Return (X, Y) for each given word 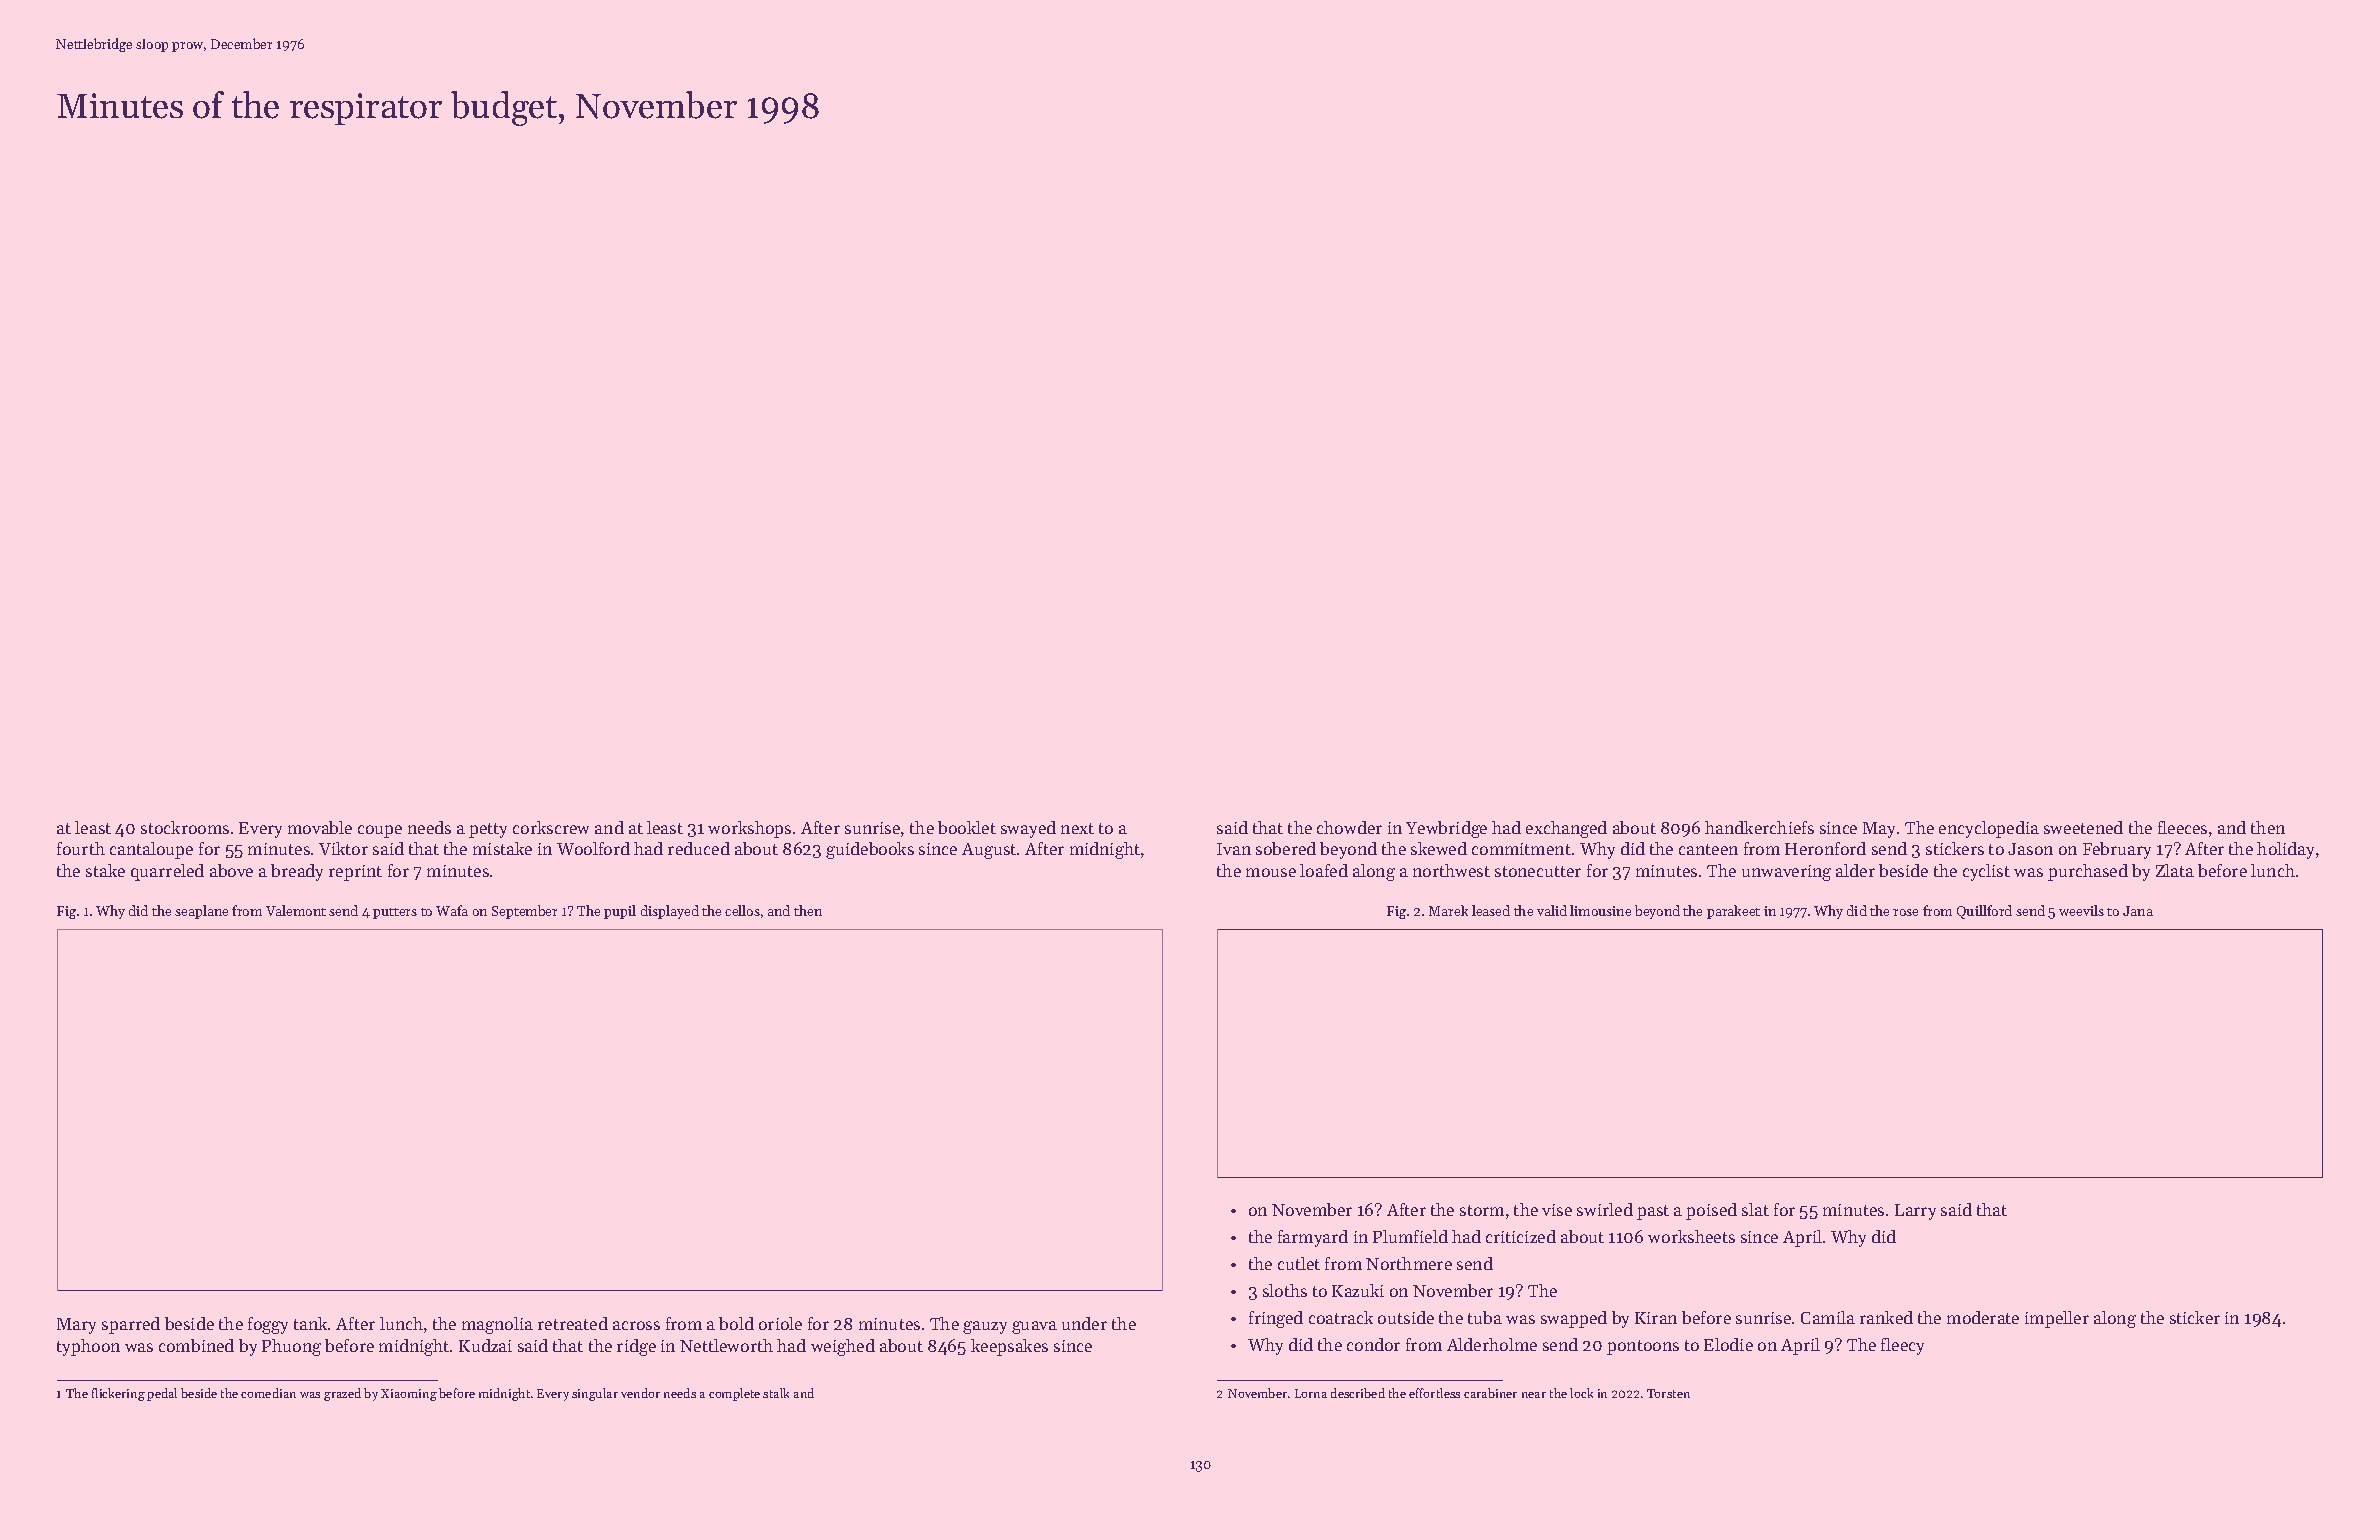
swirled (1605, 1209)
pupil (620, 912)
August (989, 851)
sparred (131, 1325)
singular (595, 1394)
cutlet (1299, 1263)
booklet (967, 827)
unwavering (1786, 873)
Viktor (343, 848)
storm (1482, 1210)
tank (311, 1323)
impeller (2057, 1319)
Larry (1915, 1212)
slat (1755, 1209)
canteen (1708, 849)
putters (395, 913)
